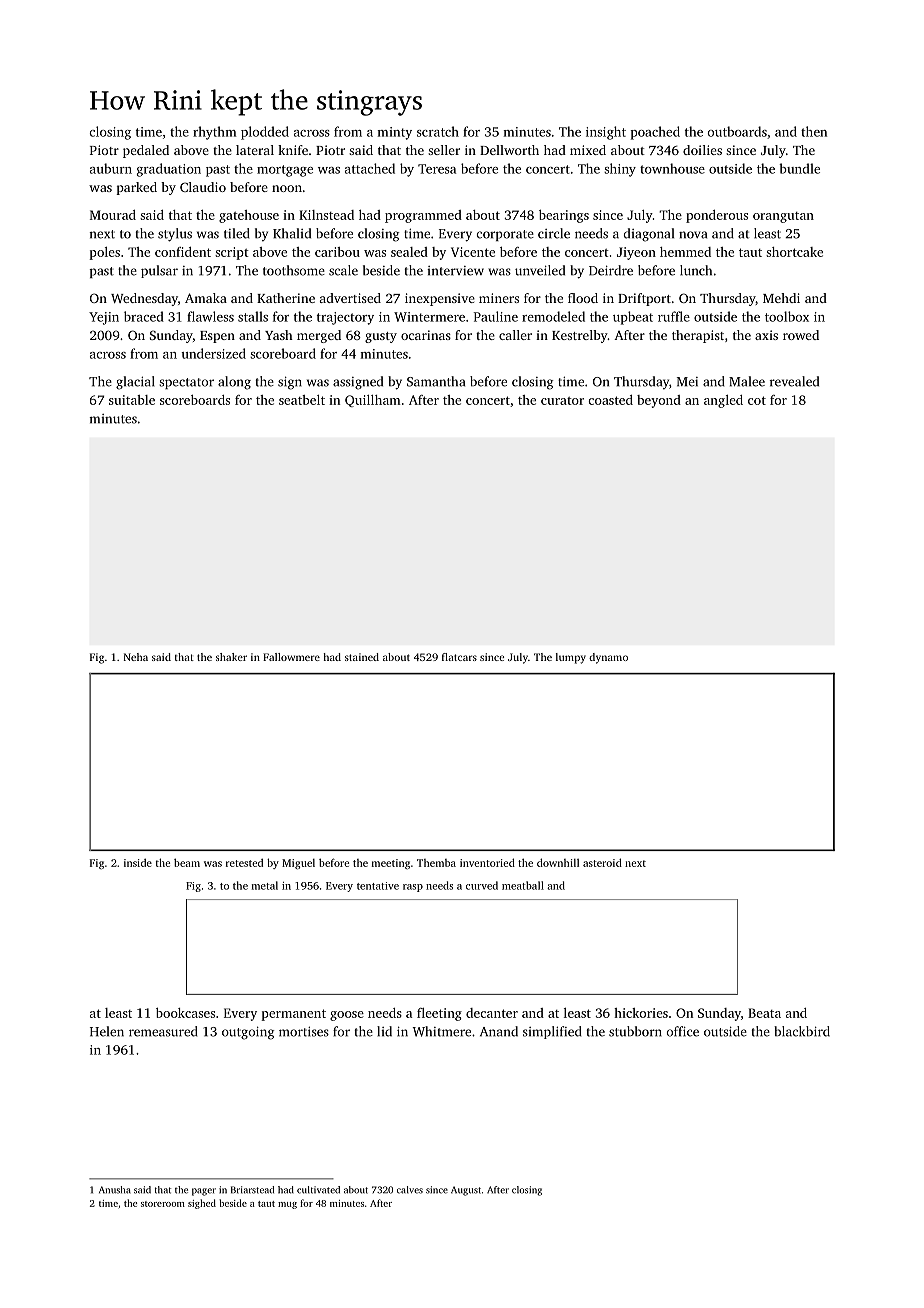 The width and height of the screenshot is (924, 1308). I want to click on retested, so click(244, 863).
